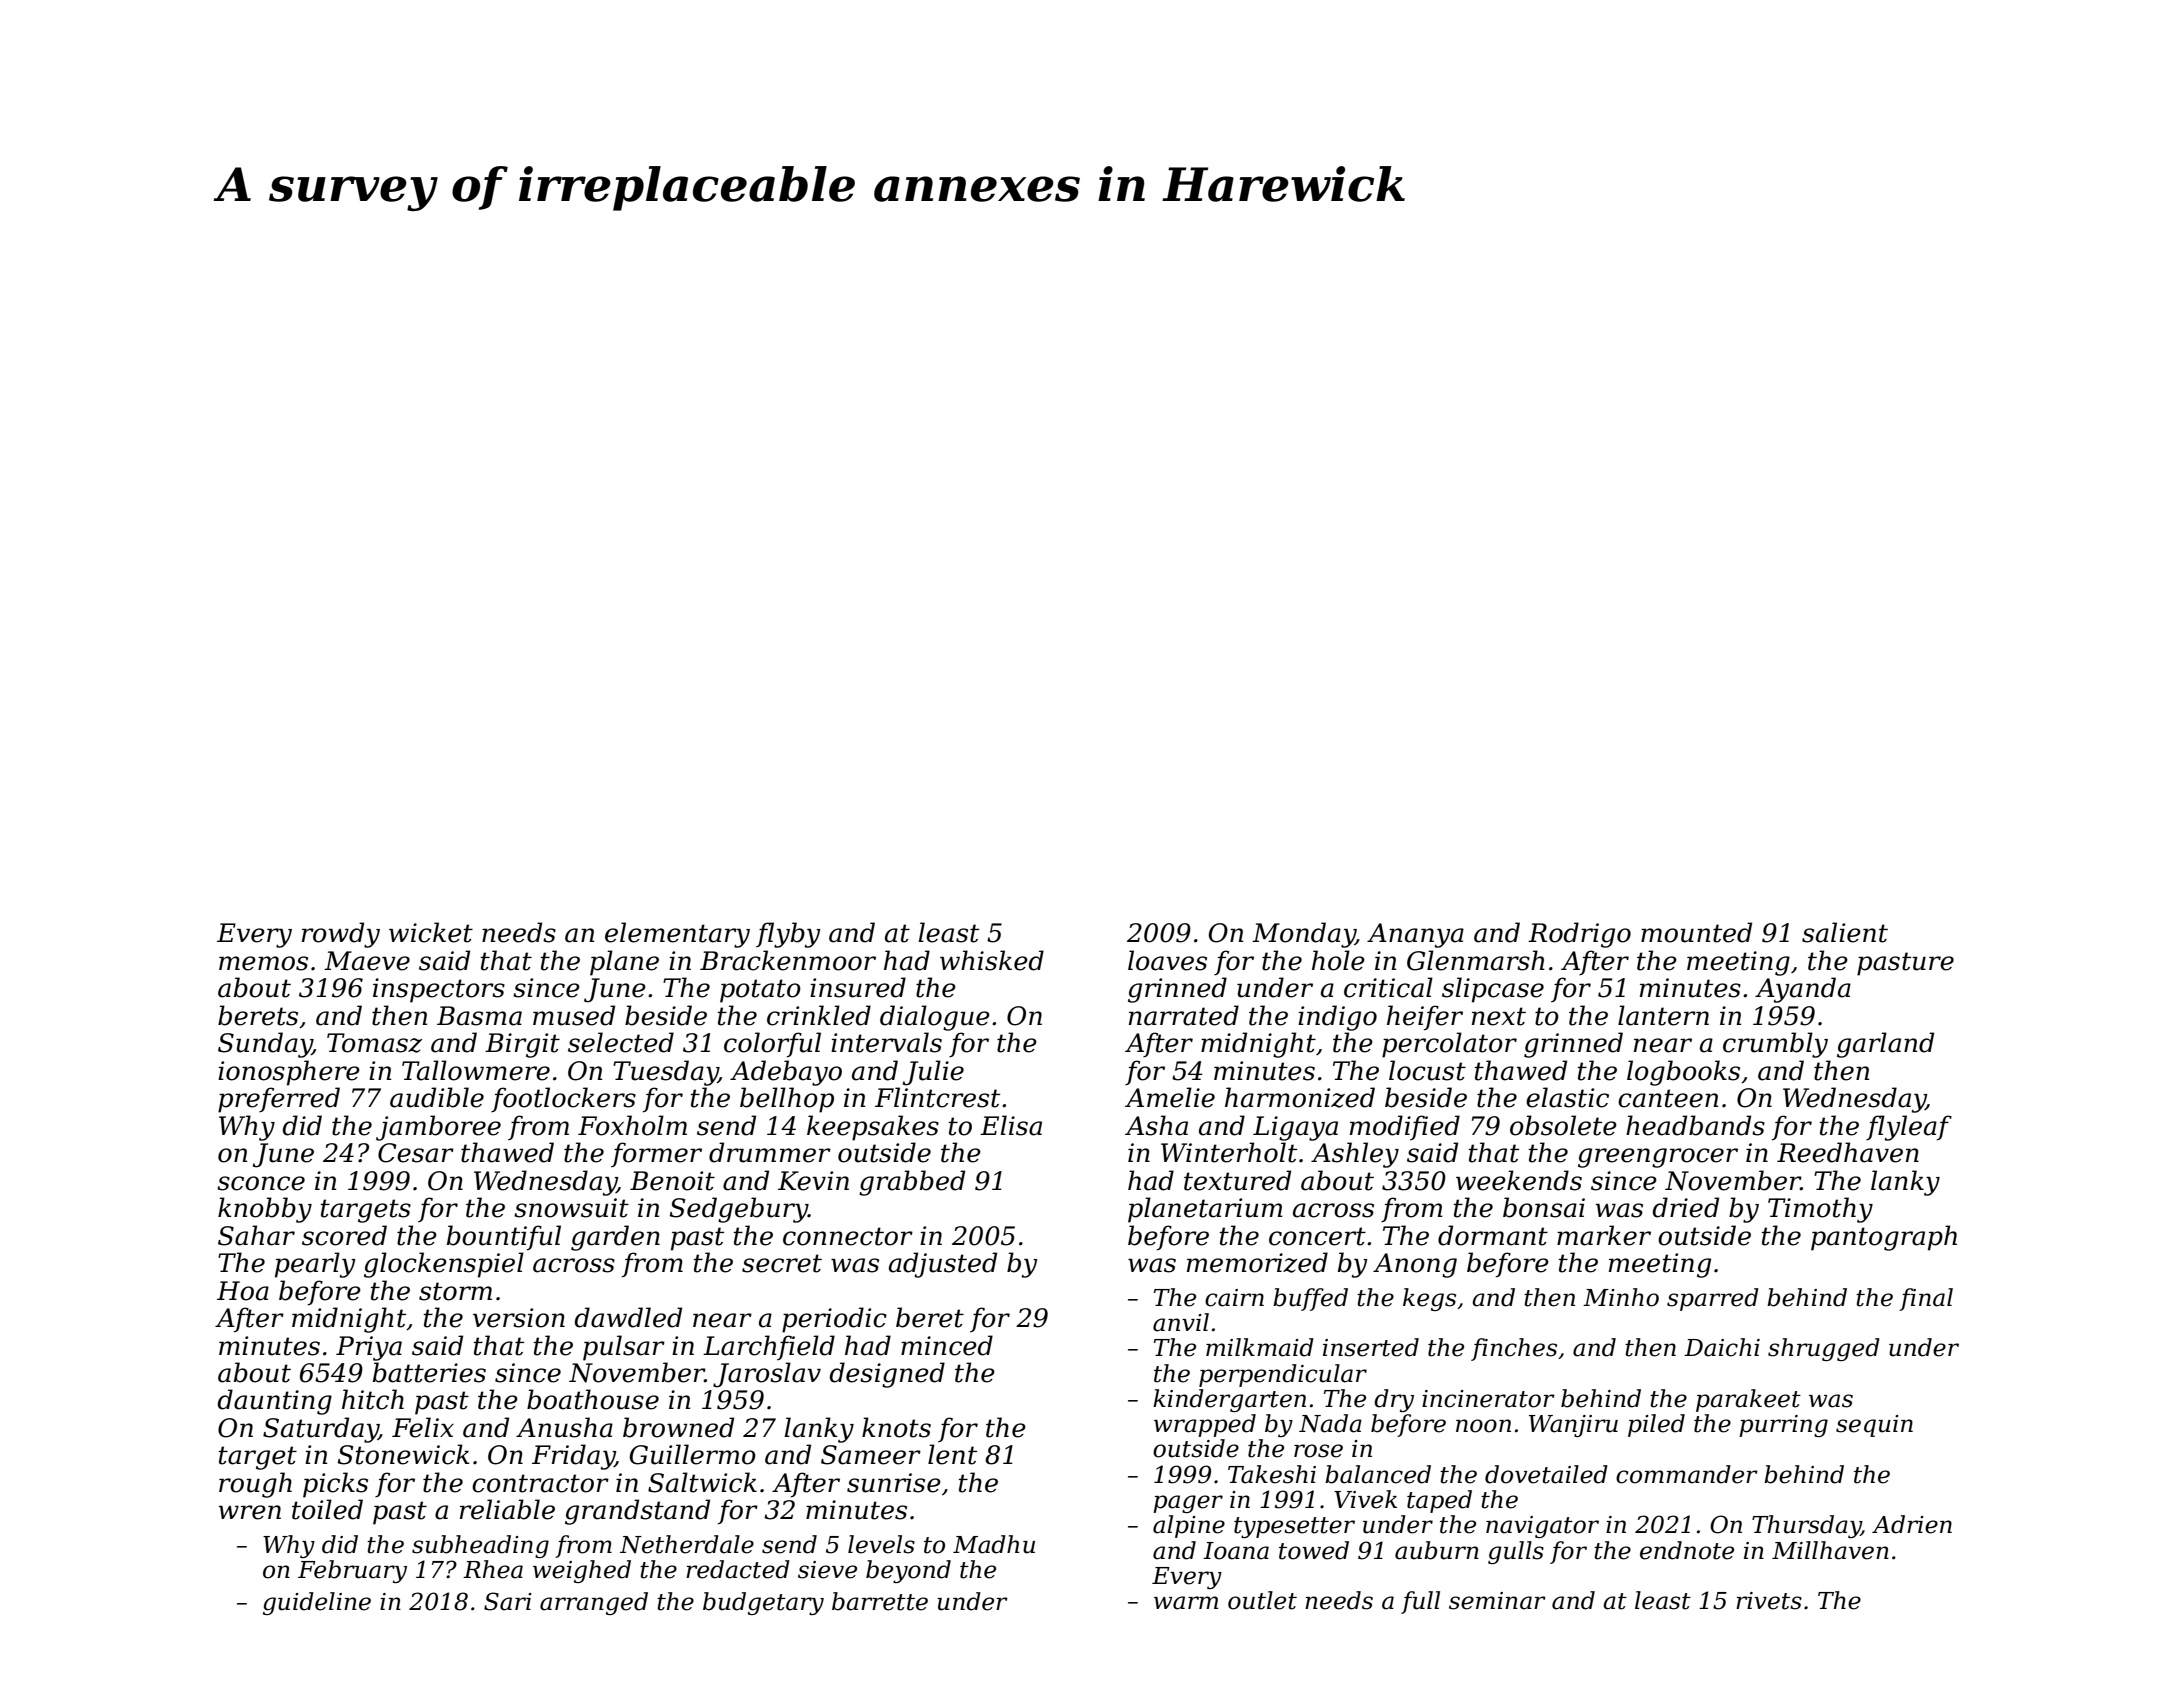 The width and height of the screenshot is (2178, 1683). I want to click on selected, so click(621, 1042).
